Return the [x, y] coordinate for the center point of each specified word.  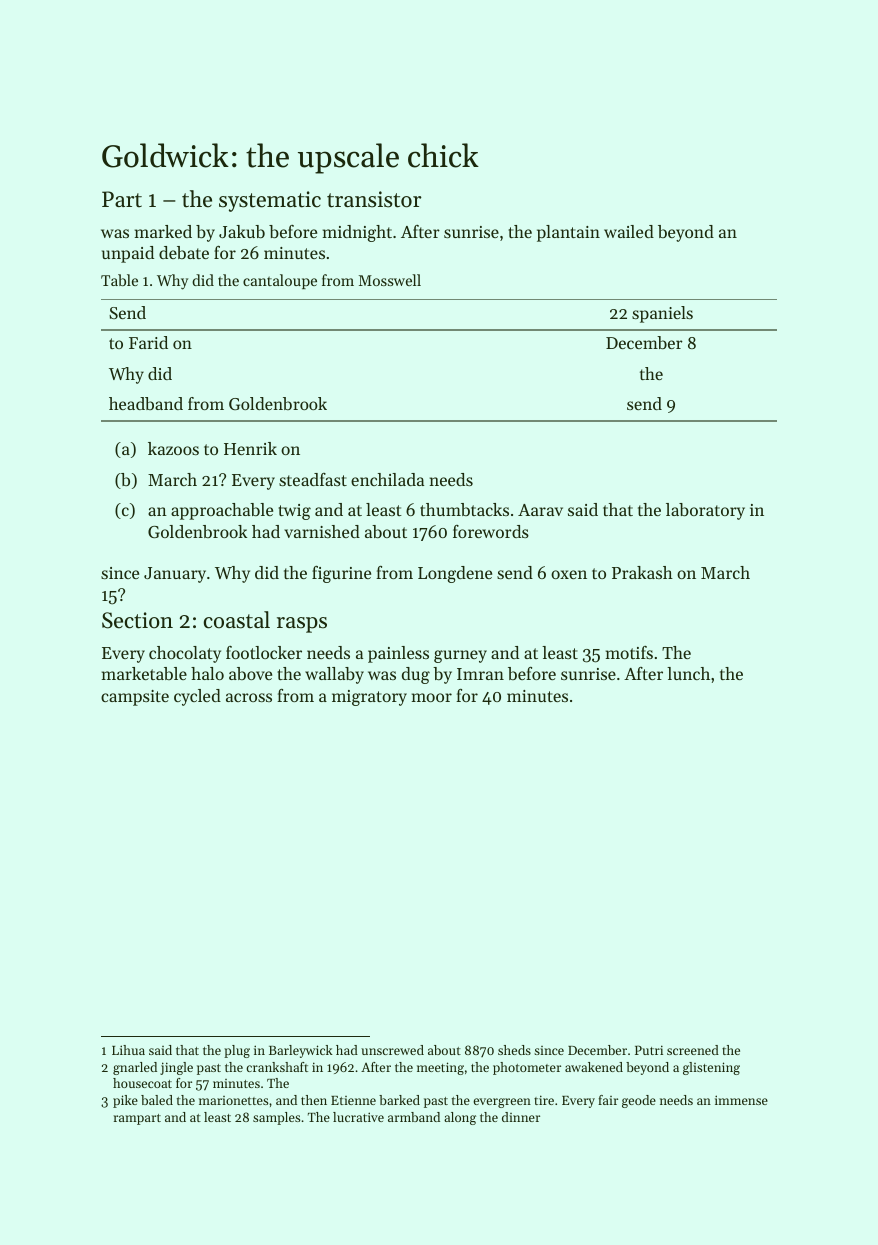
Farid [148, 342]
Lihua [128, 1050]
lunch [688, 673]
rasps [302, 625]
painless [398, 654]
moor [432, 697]
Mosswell [390, 280]
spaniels [662, 314]
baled [157, 1100]
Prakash [642, 572]
